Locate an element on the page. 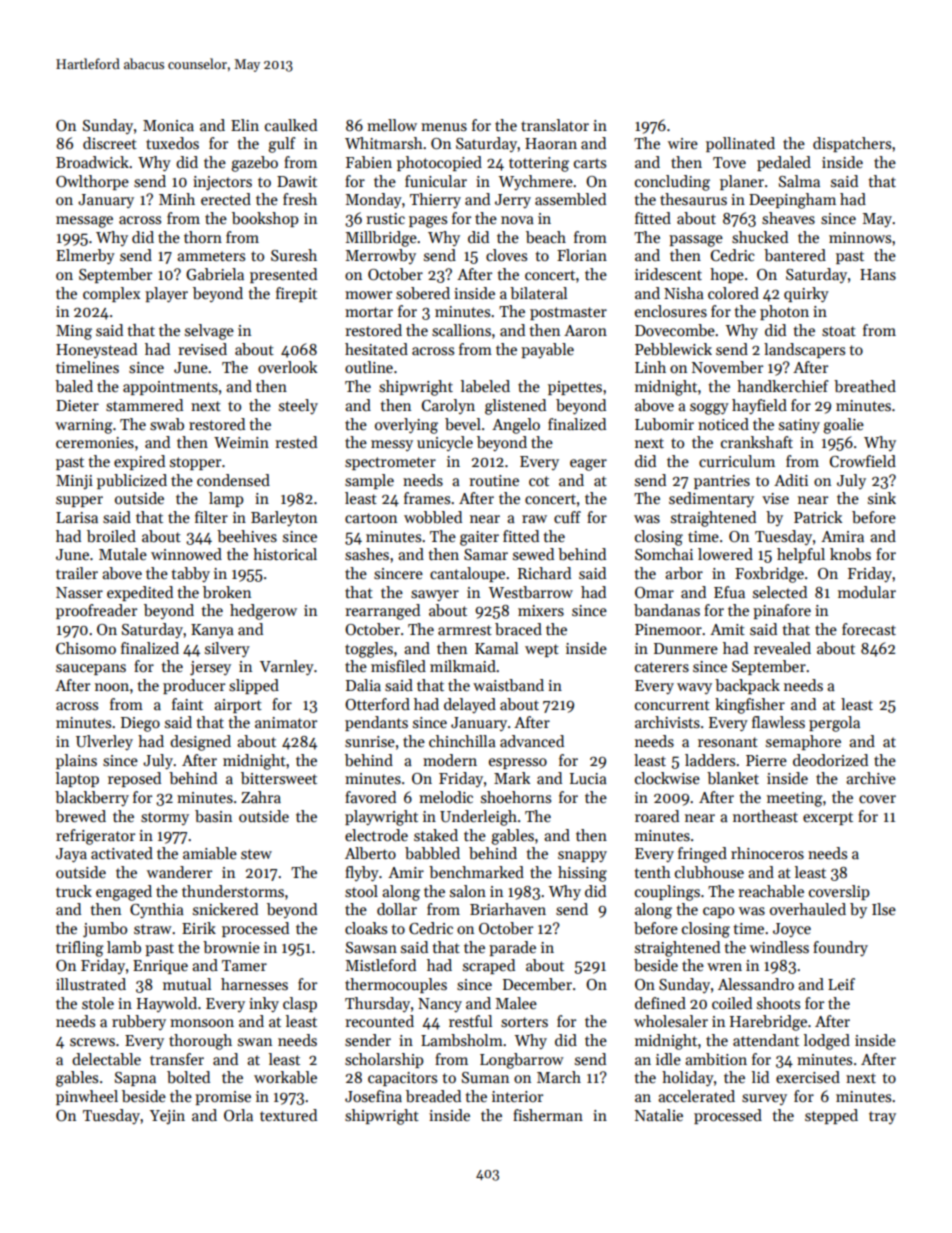 The width and height of the document is (952, 1233). Minh is located at coordinates (177, 199).
